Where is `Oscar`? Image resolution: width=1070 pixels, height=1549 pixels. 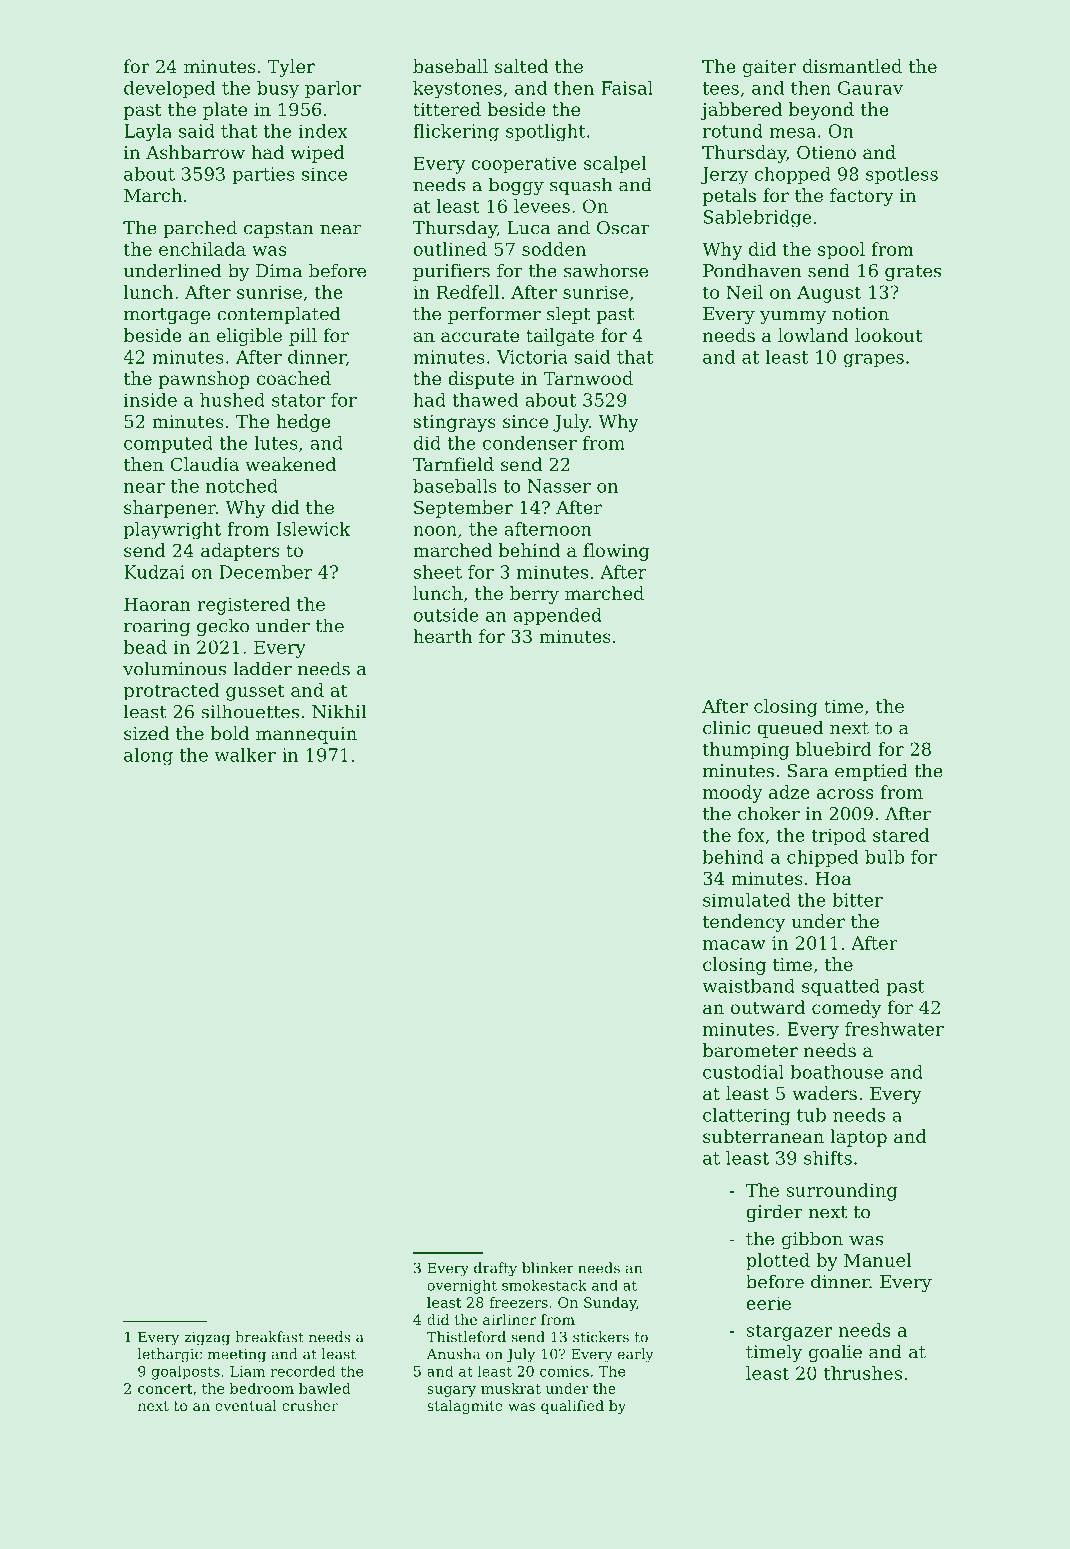 Oscar is located at coordinates (623, 228).
